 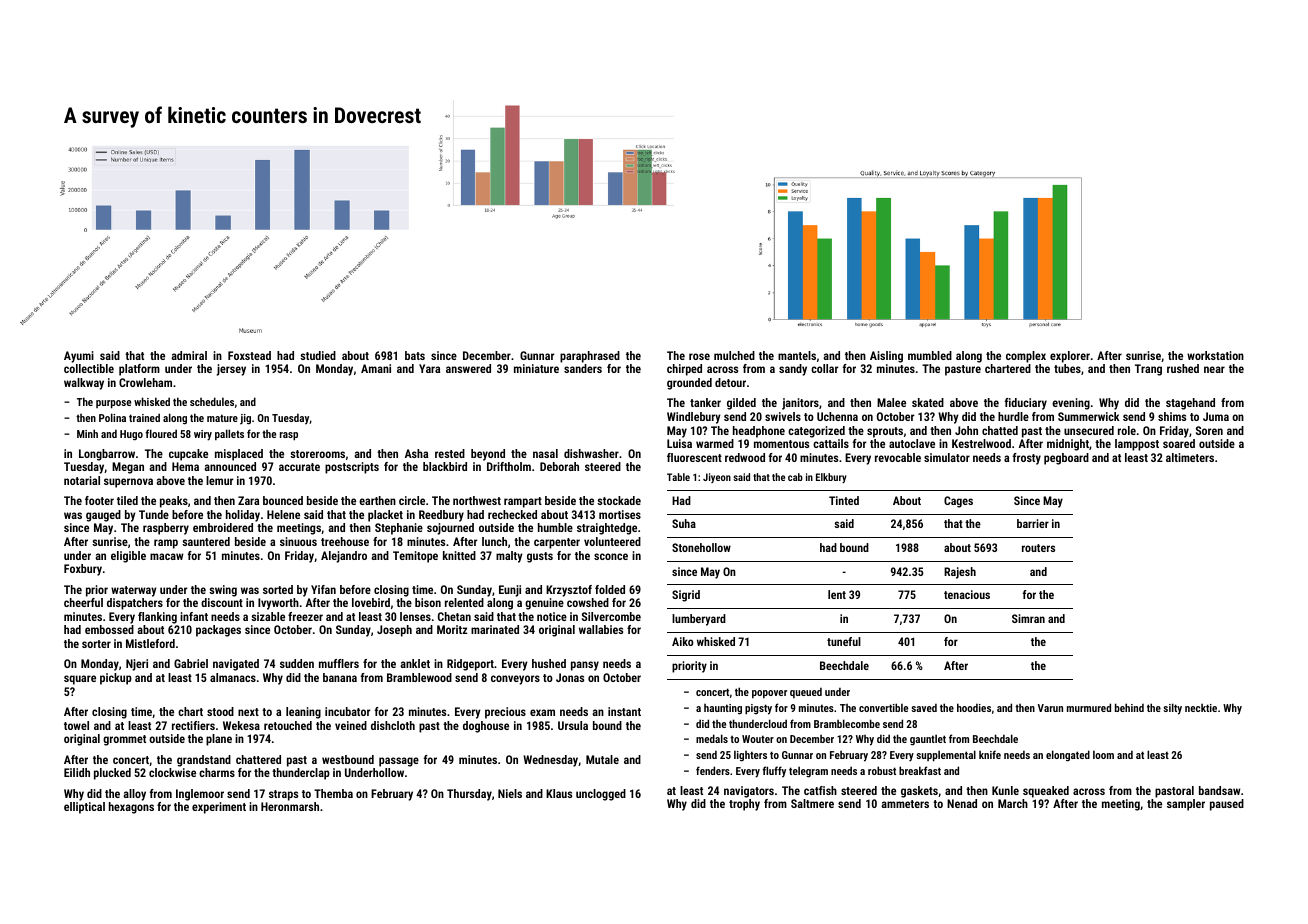 I want to click on Joseph, so click(x=394, y=631).
